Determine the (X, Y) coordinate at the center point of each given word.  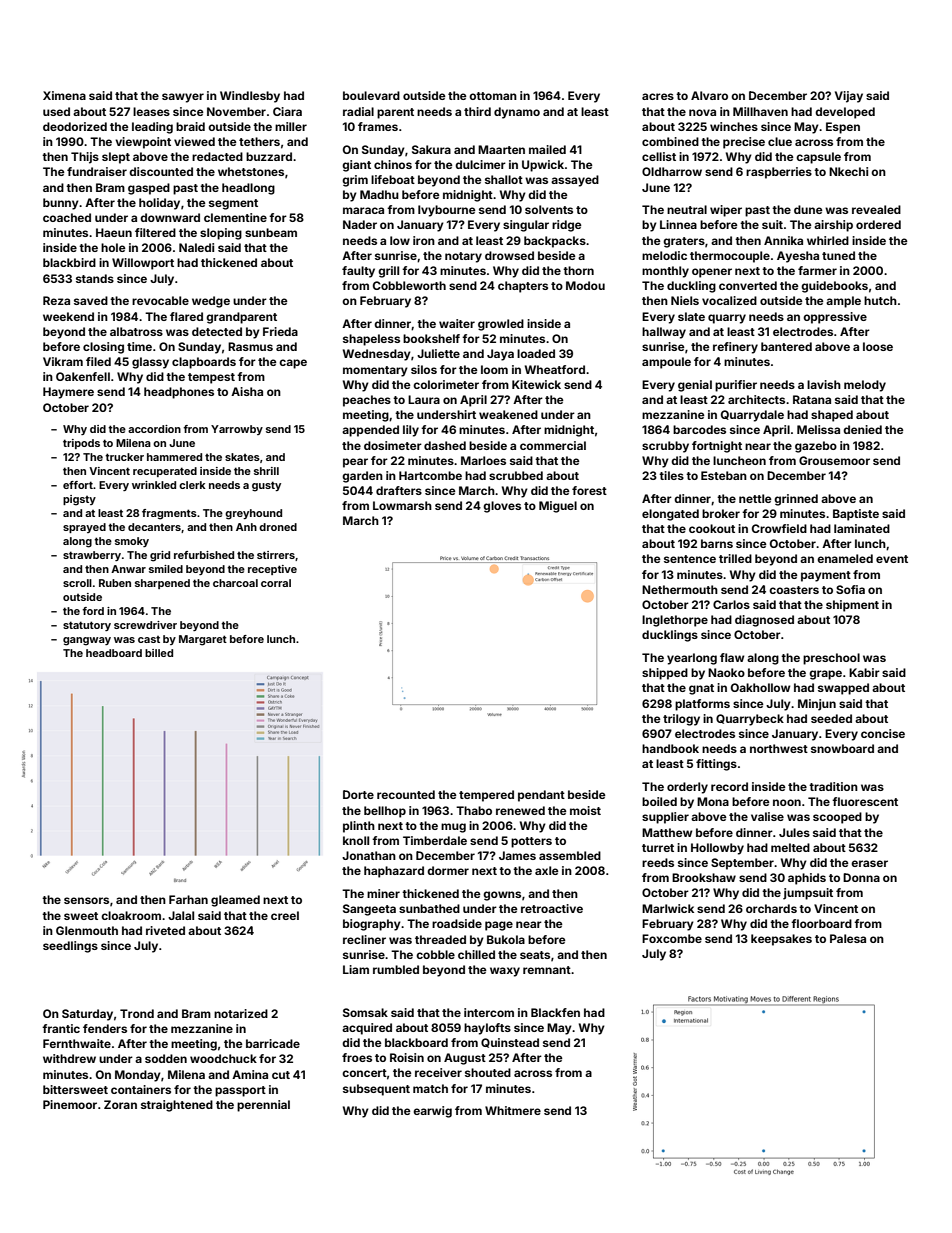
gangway (87, 641)
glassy (150, 363)
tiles (671, 475)
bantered (786, 346)
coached (67, 217)
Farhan (188, 899)
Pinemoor (70, 1104)
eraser (869, 863)
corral (276, 583)
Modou (585, 285)
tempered (486, 796)
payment (826, 576)
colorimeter (446, 384)
